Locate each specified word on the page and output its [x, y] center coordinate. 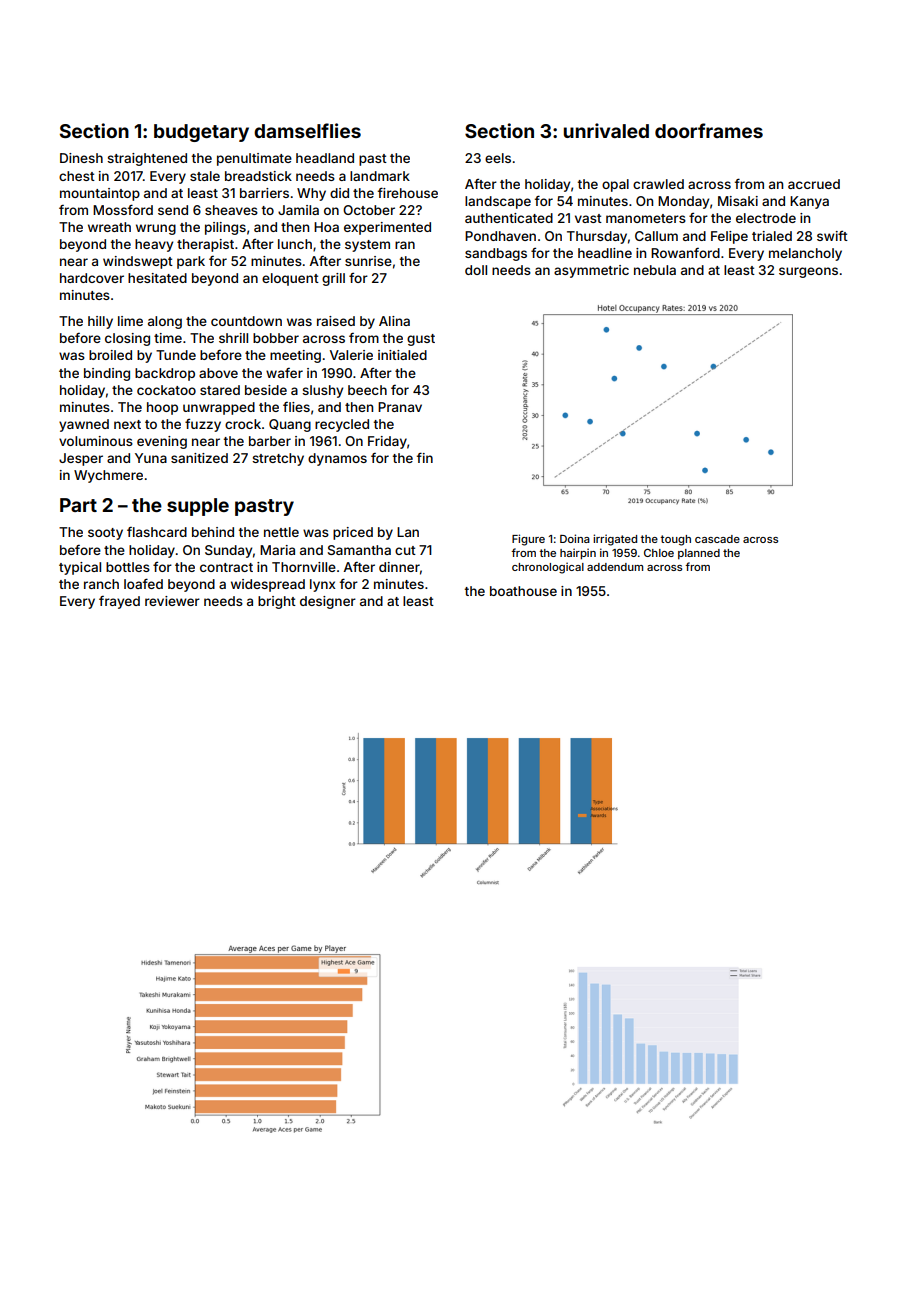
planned [699, 554]
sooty [105, 534]
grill [333, 279]
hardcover [92, 278]
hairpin [578, 554]
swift [832, 235]
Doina [575, 538]
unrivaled [606, 130]
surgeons [808, 272]
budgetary [201, 133]
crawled [658, 184]
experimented [387, 228]
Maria [277, 550]
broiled [110, 355]
